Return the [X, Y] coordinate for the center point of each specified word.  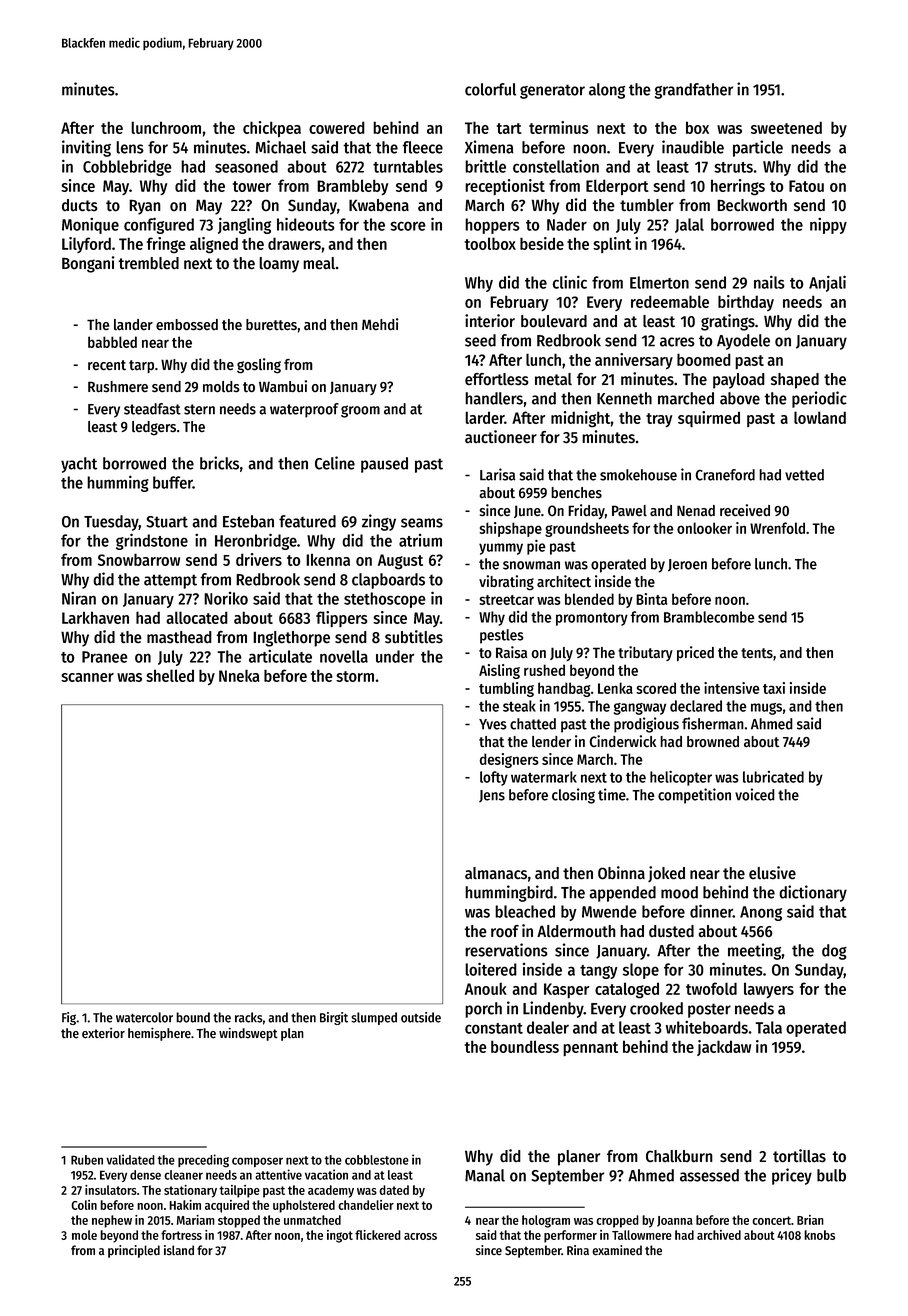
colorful [490, 89]
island [179, 1250]
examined [617, 1250]
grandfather [694, 91]
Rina [578, 1250]
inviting [86, 148]
